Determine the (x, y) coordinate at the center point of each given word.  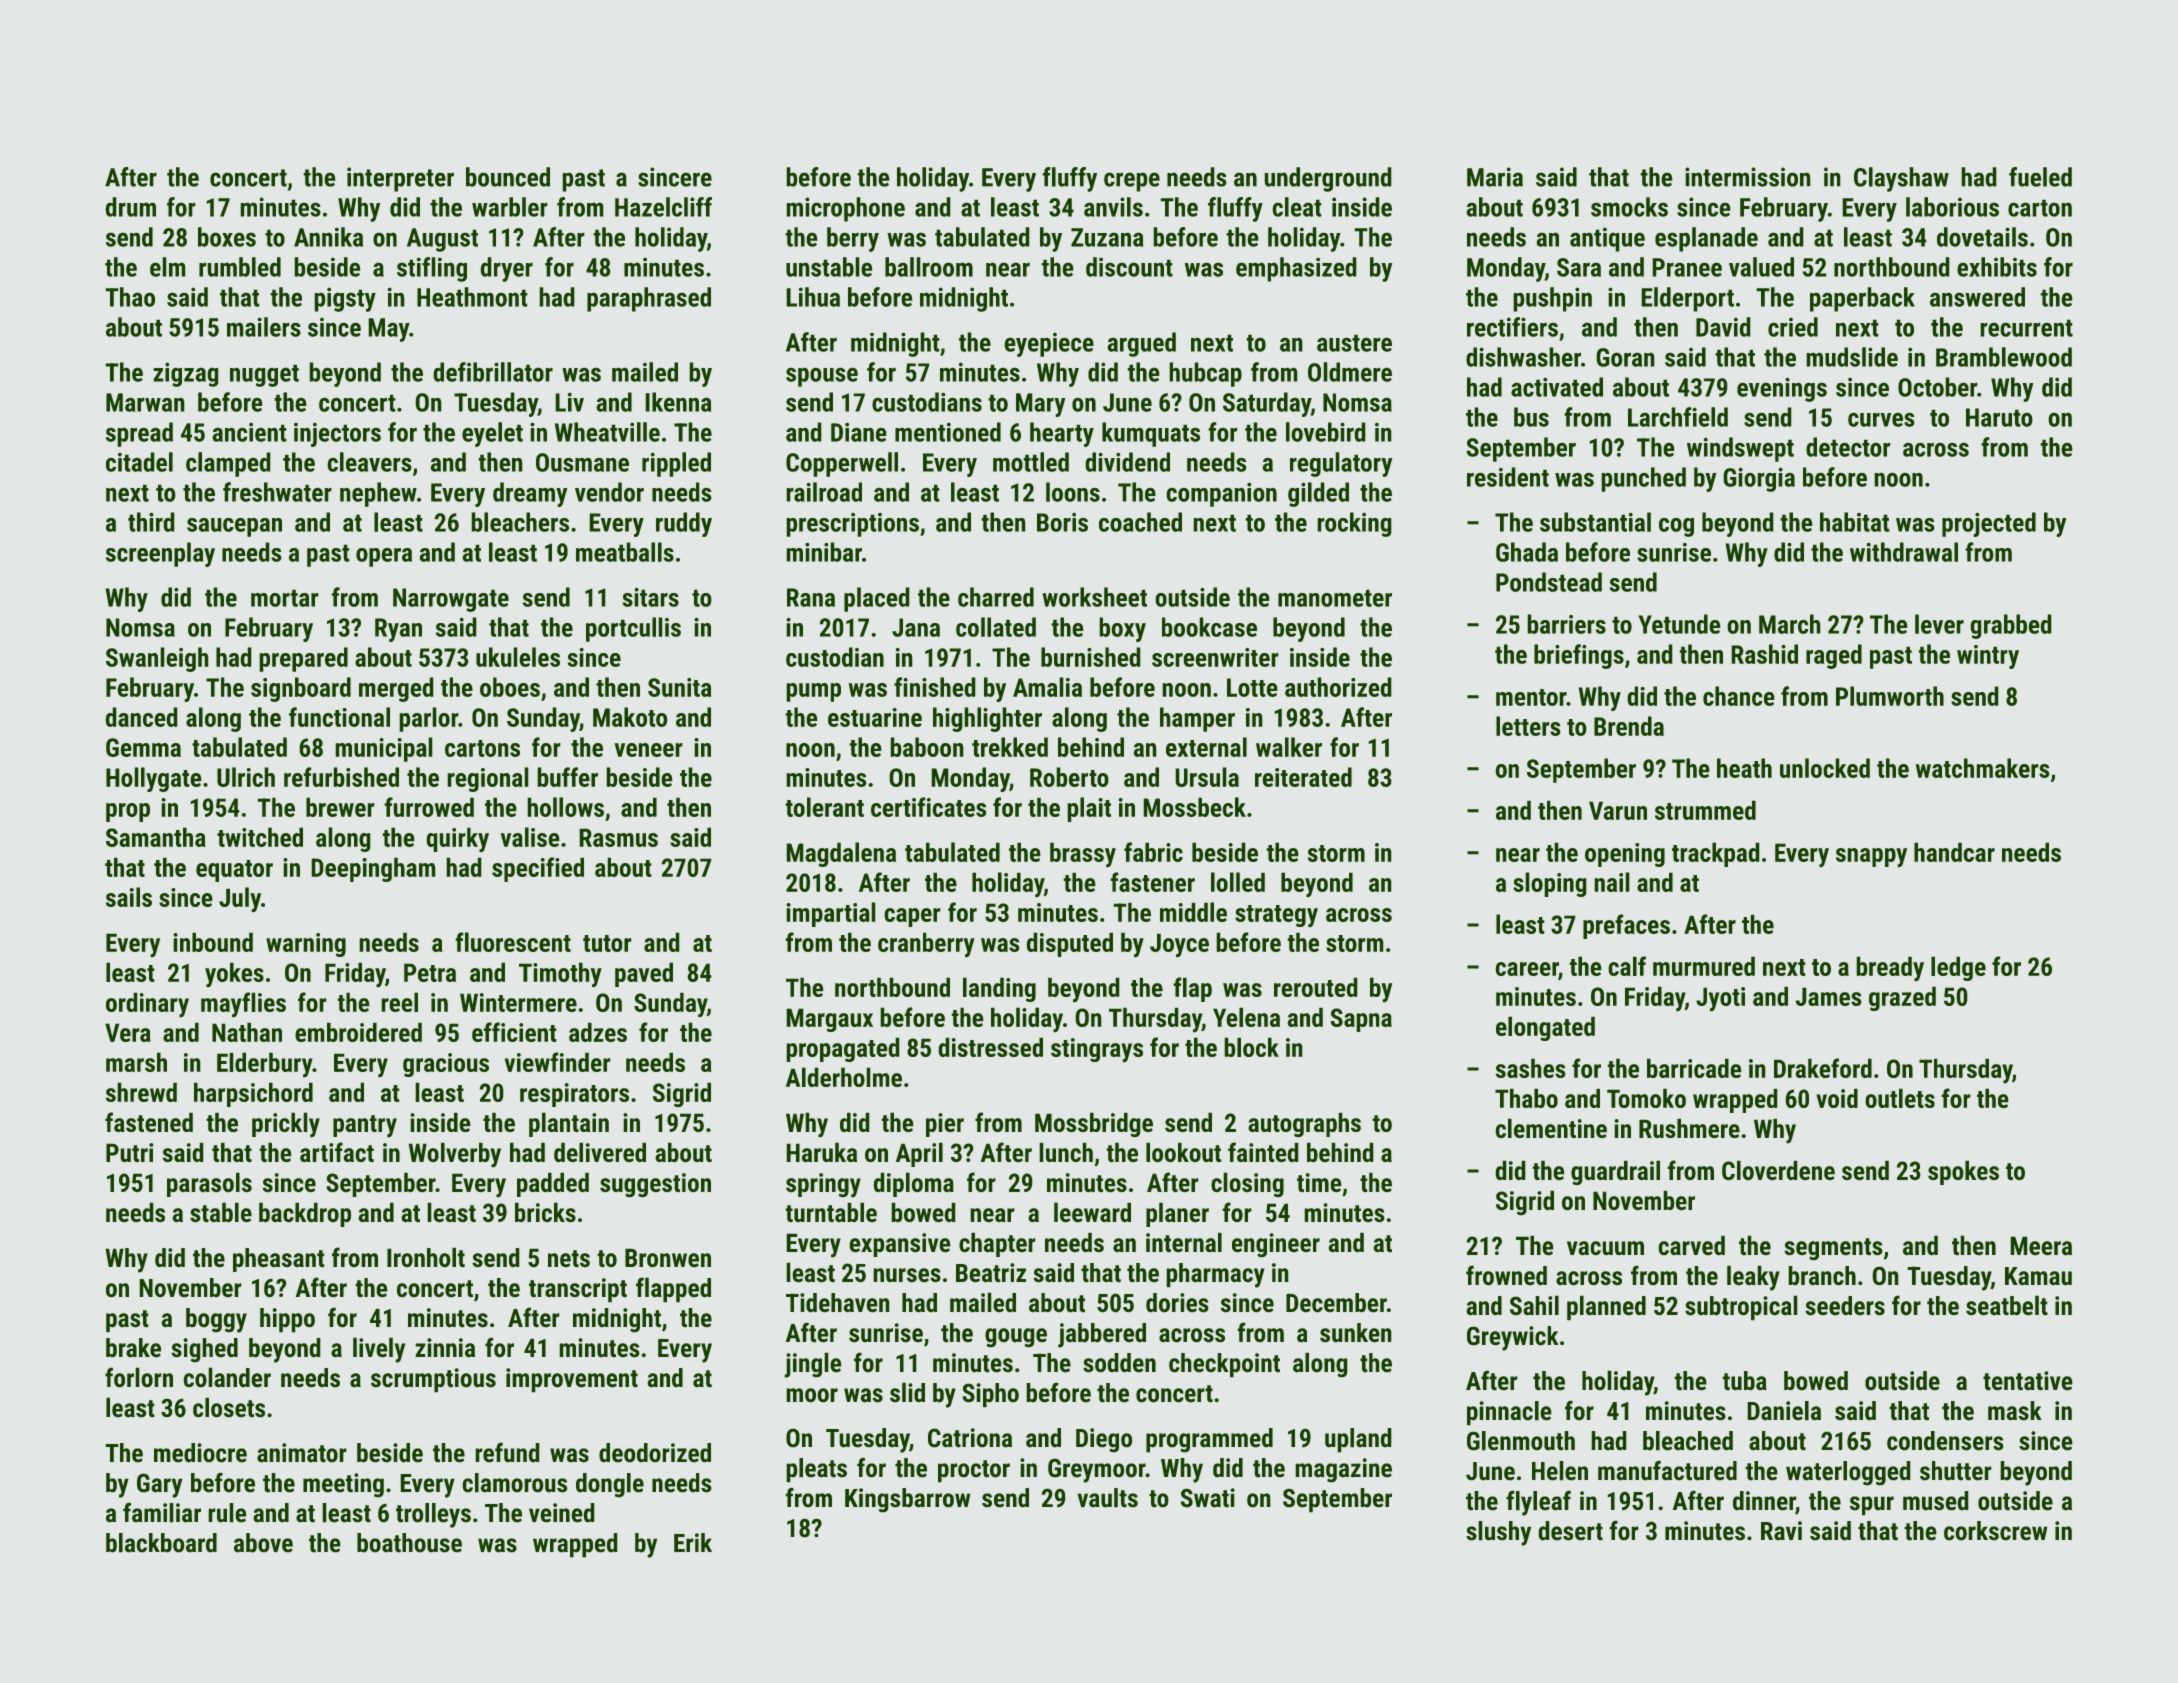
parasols (209, 1185)
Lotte (1252, 687)
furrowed (429, 807)
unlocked (1825, 768)
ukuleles (518, 657)
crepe (1132, 182)
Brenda (1629, 726)
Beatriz (991, 1272)
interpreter (400, 179)
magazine (1344, 1470)
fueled (2040, 177)
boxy (1123, 629)
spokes (1963, 1173)
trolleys (433, 1515)
